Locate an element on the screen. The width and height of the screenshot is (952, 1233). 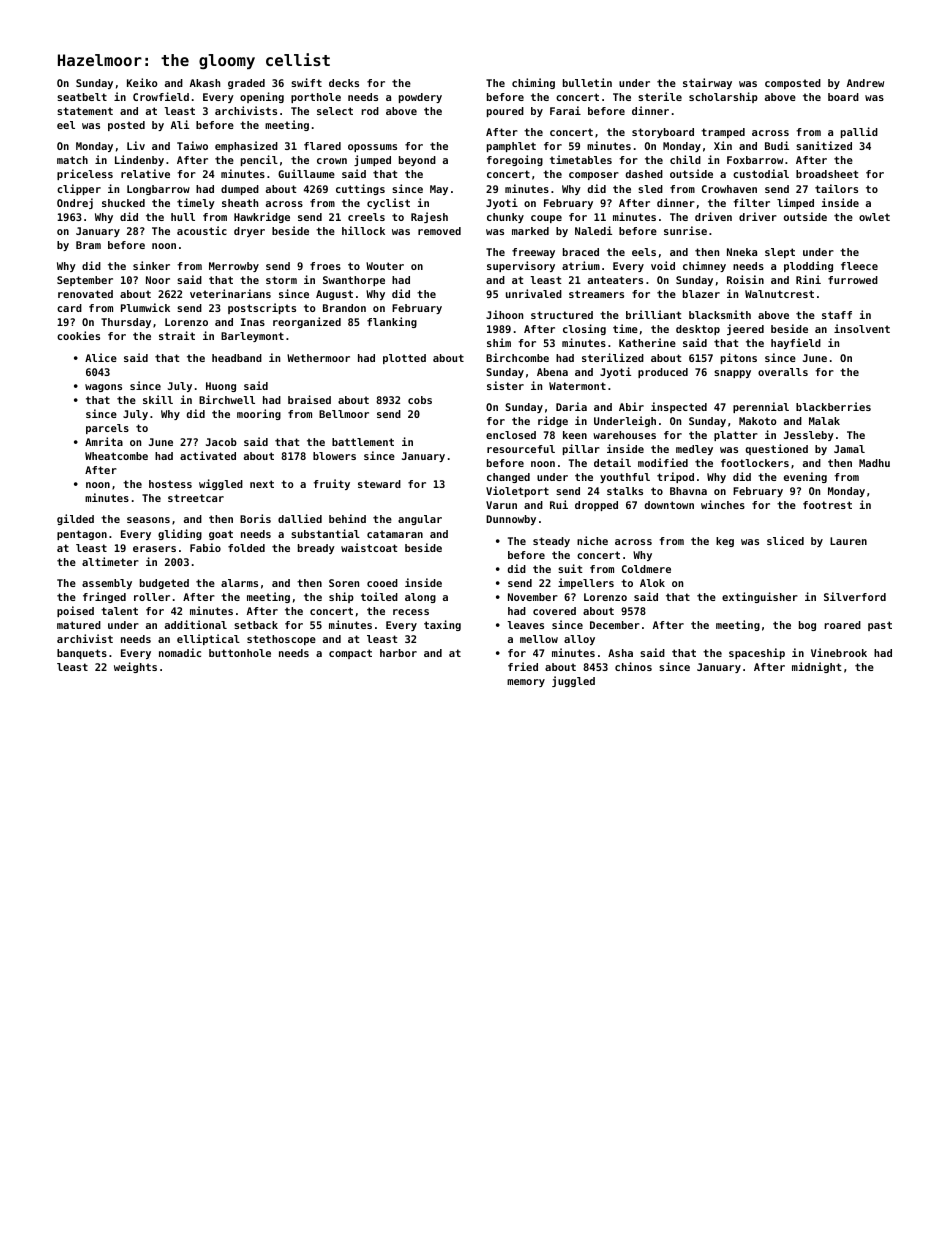
Crowfield is located at coordinates (161, 96).
